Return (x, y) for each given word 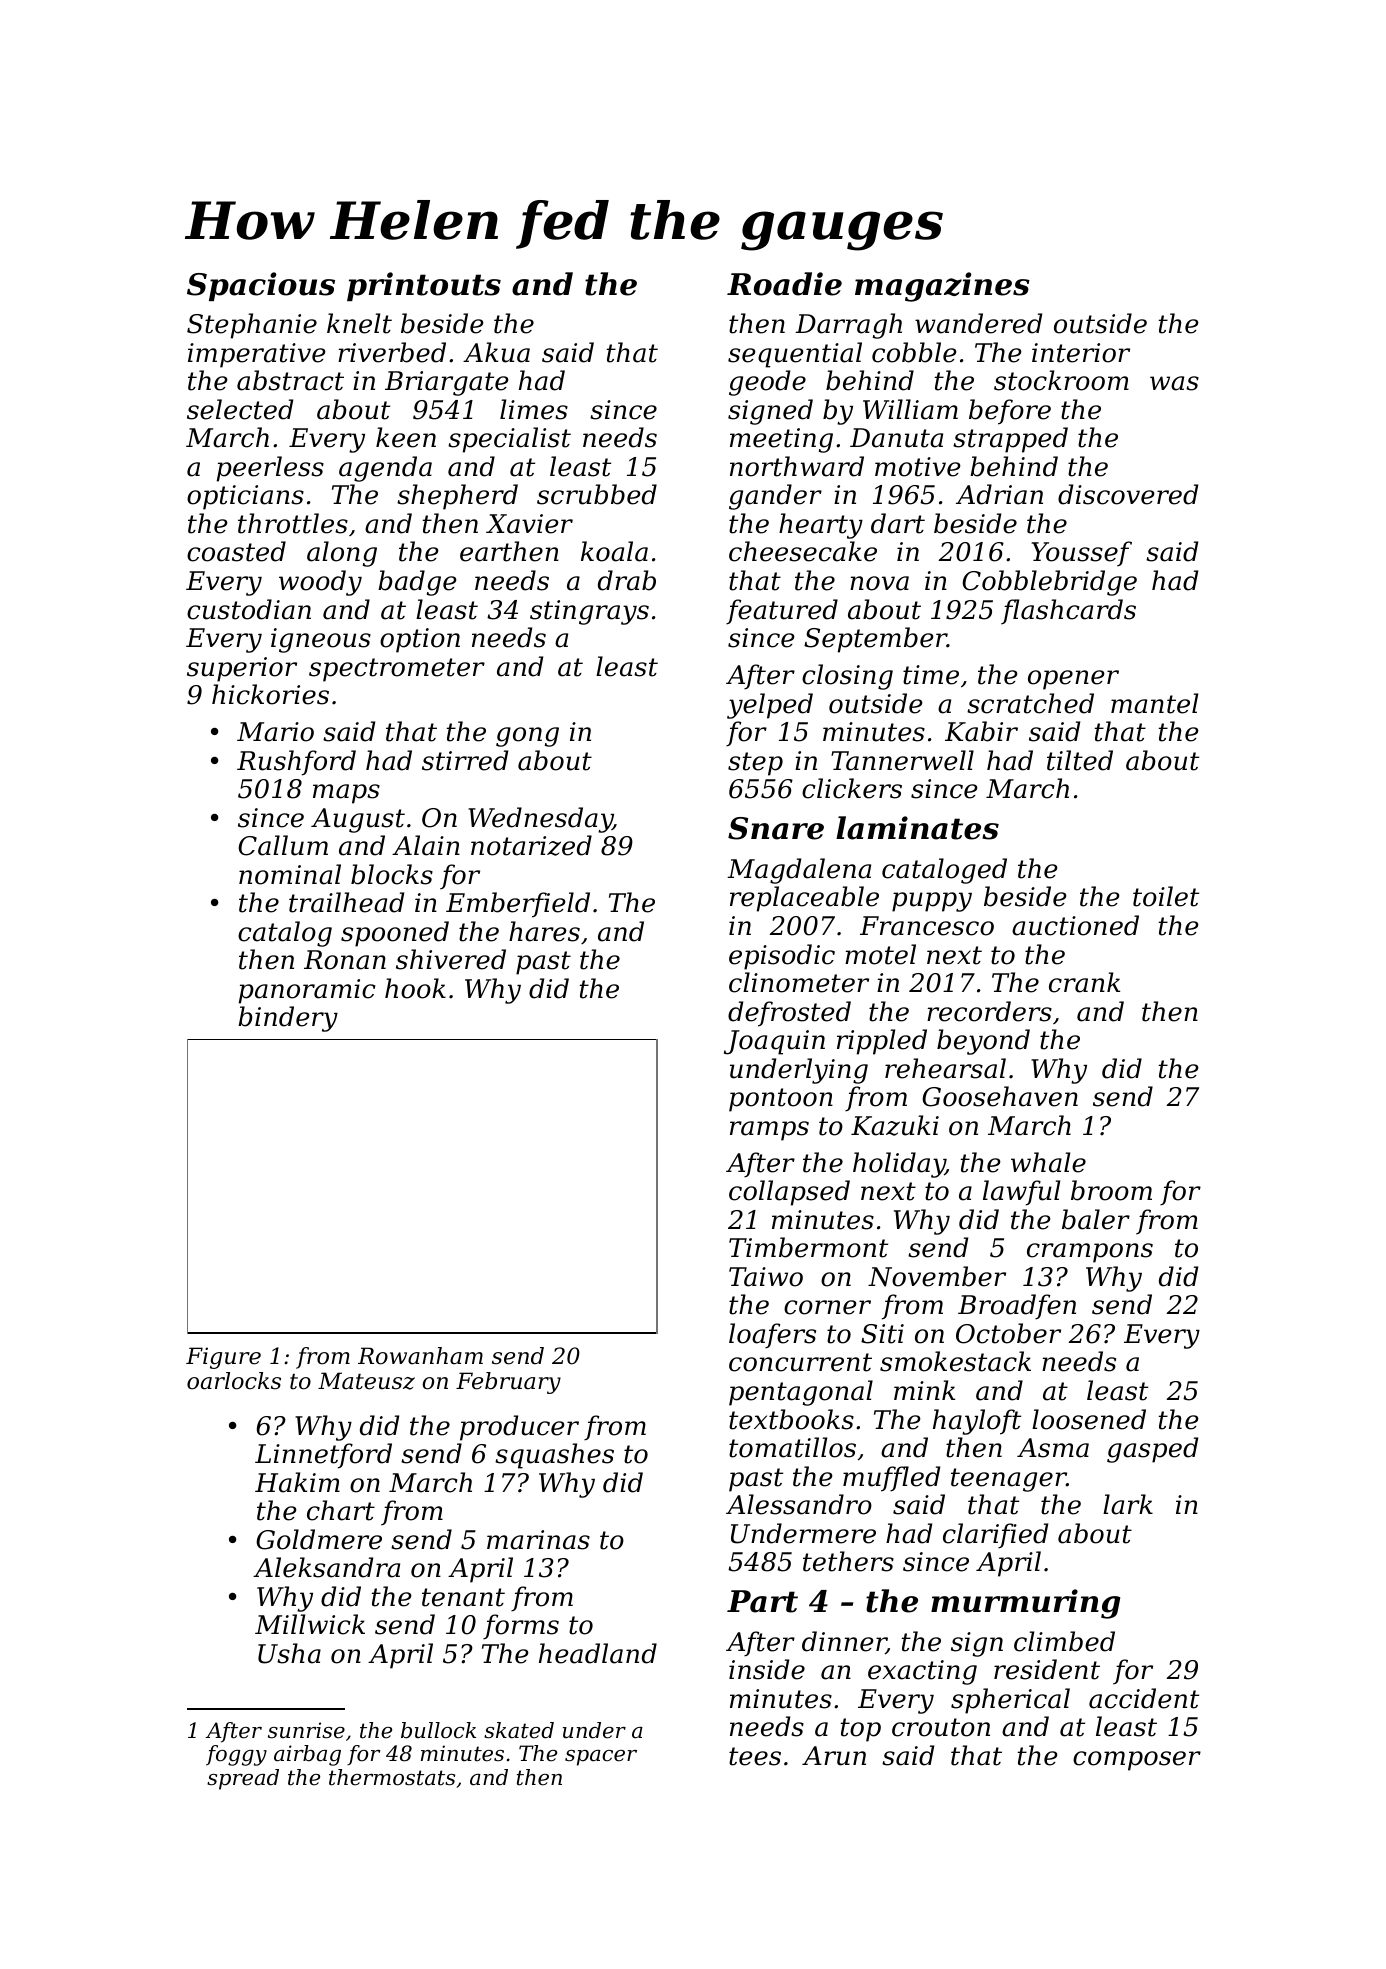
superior (242, 669)
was (1174, 383)
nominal (290, 874)
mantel (1154, 703)
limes (534, 409)
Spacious (261, 286)
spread (243, 1779)
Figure (223, 1358)
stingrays (589, 612)
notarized (531, 845)
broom (1111, 1190)
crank (1084, 982)
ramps (769, 1131)
